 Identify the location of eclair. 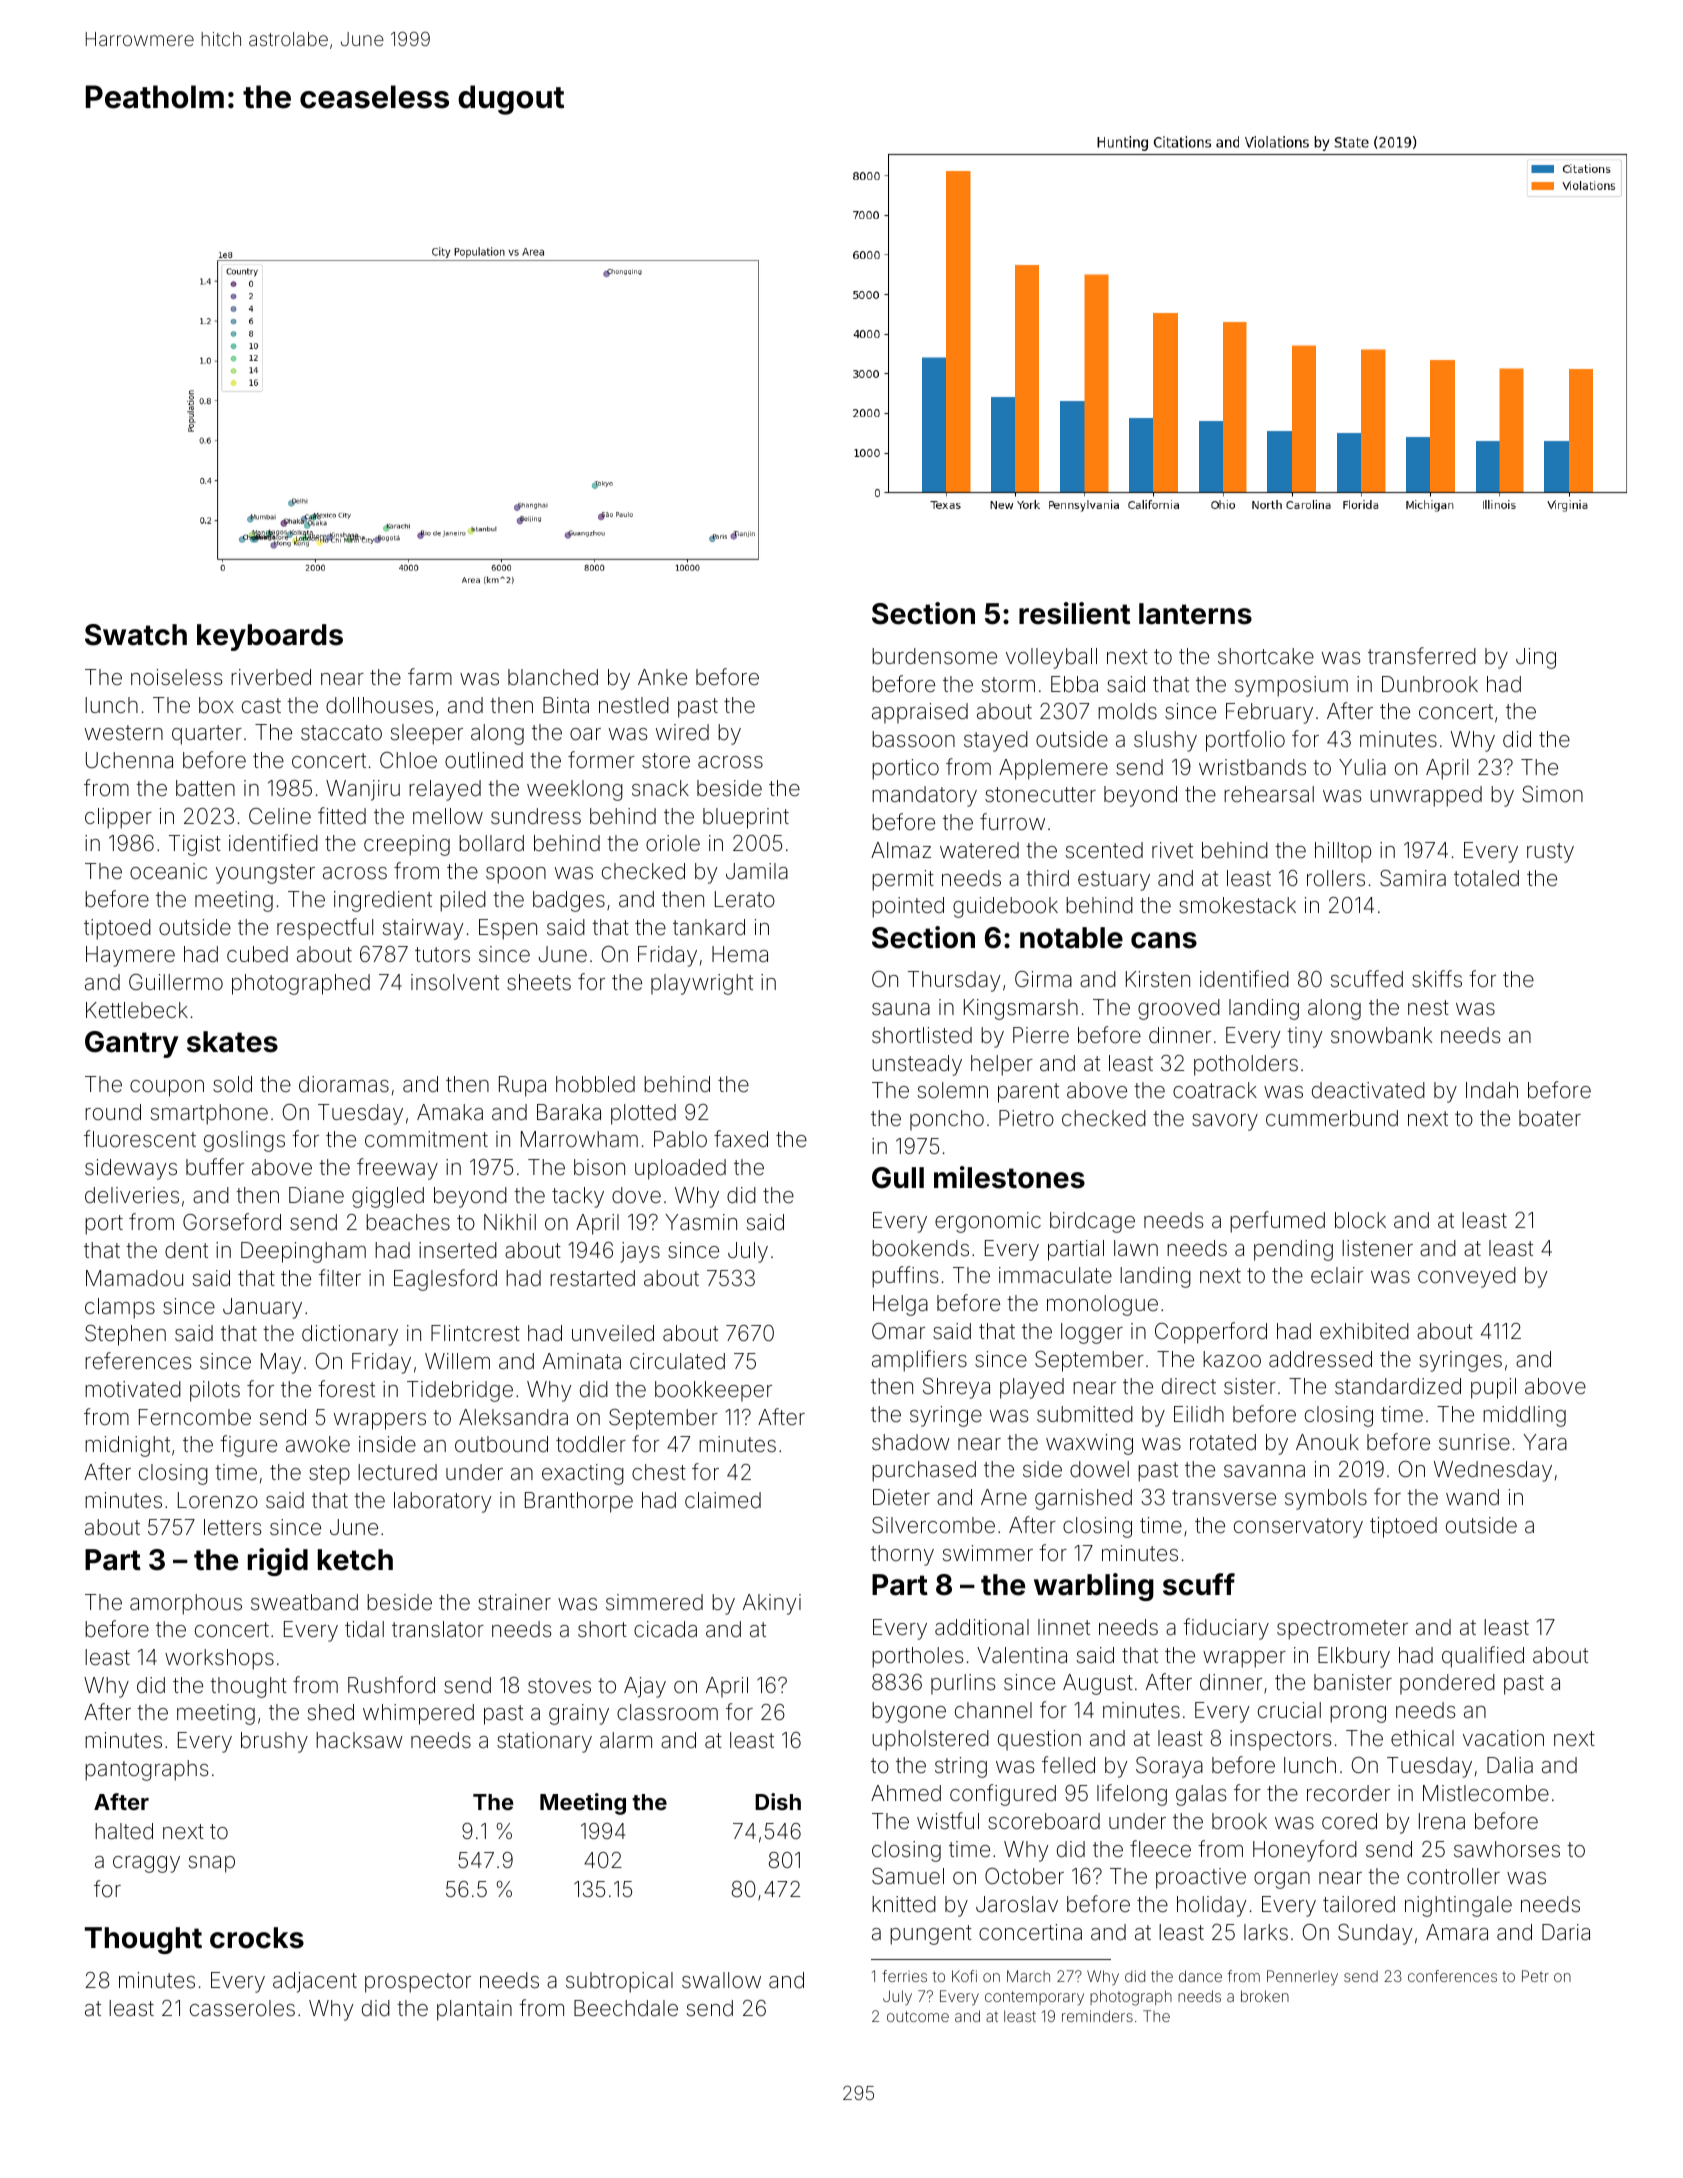
(1337, 1275).
